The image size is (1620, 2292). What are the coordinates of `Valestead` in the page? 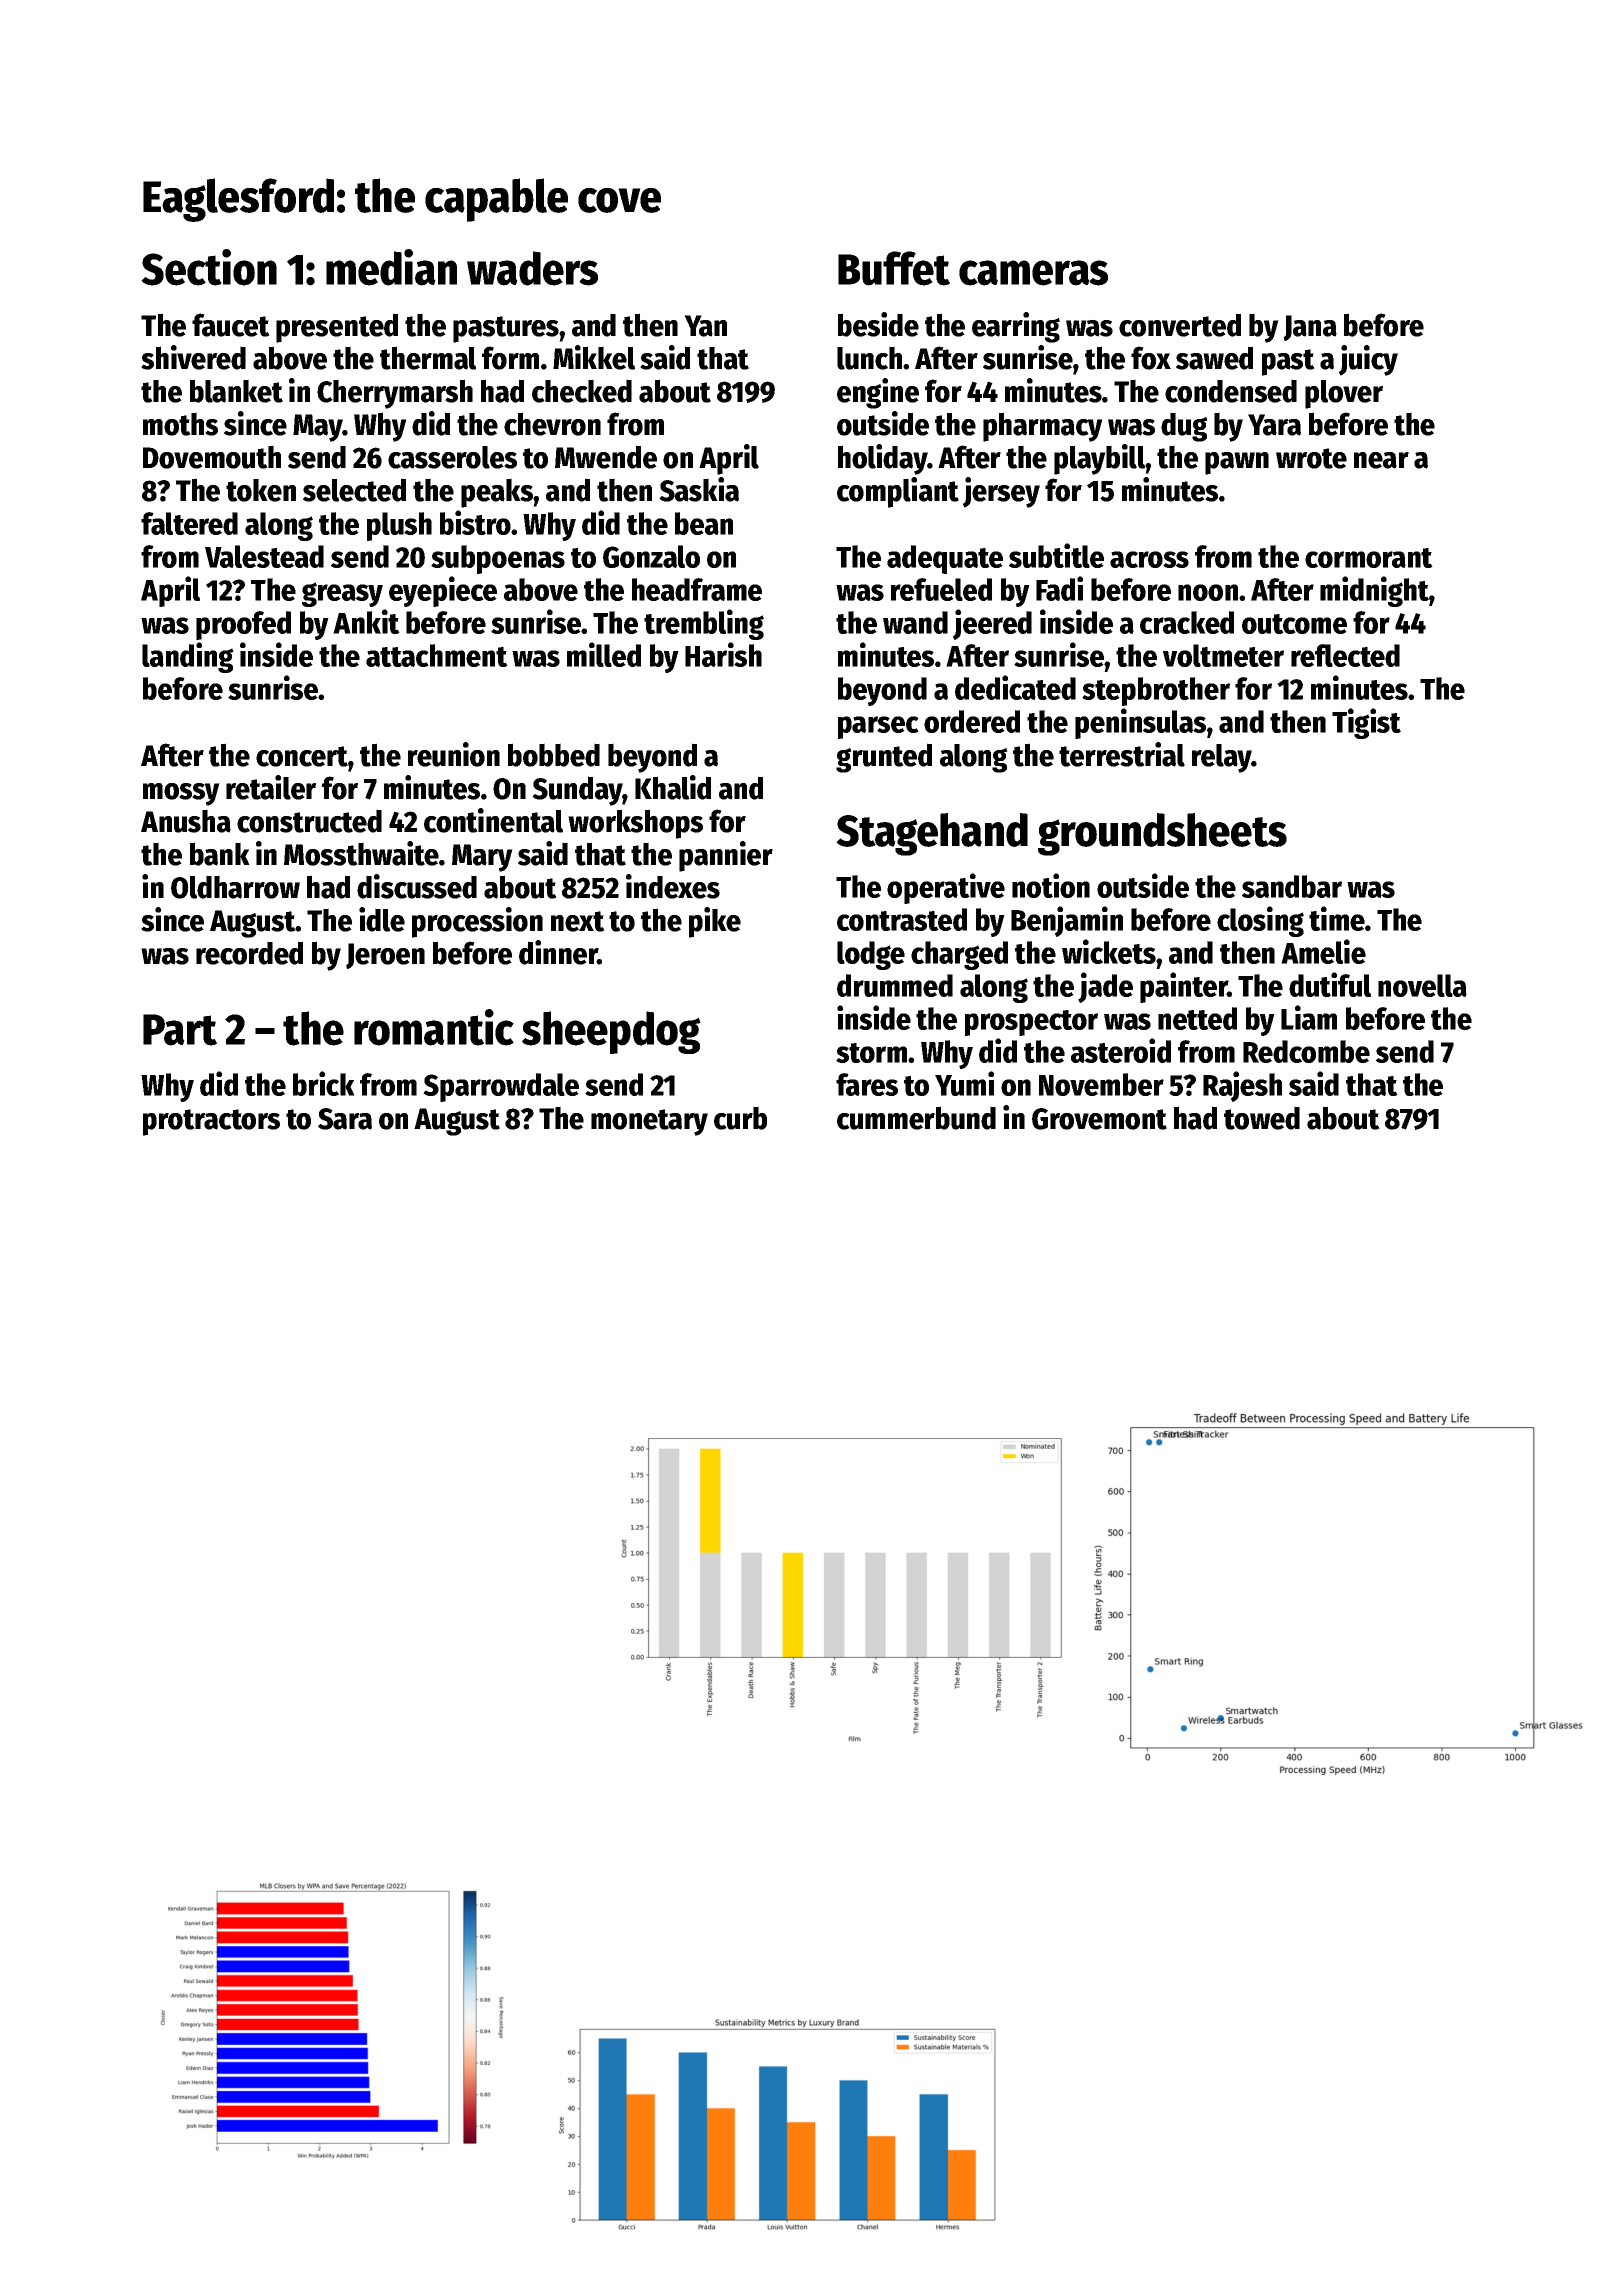 It's located at (264, 556).
